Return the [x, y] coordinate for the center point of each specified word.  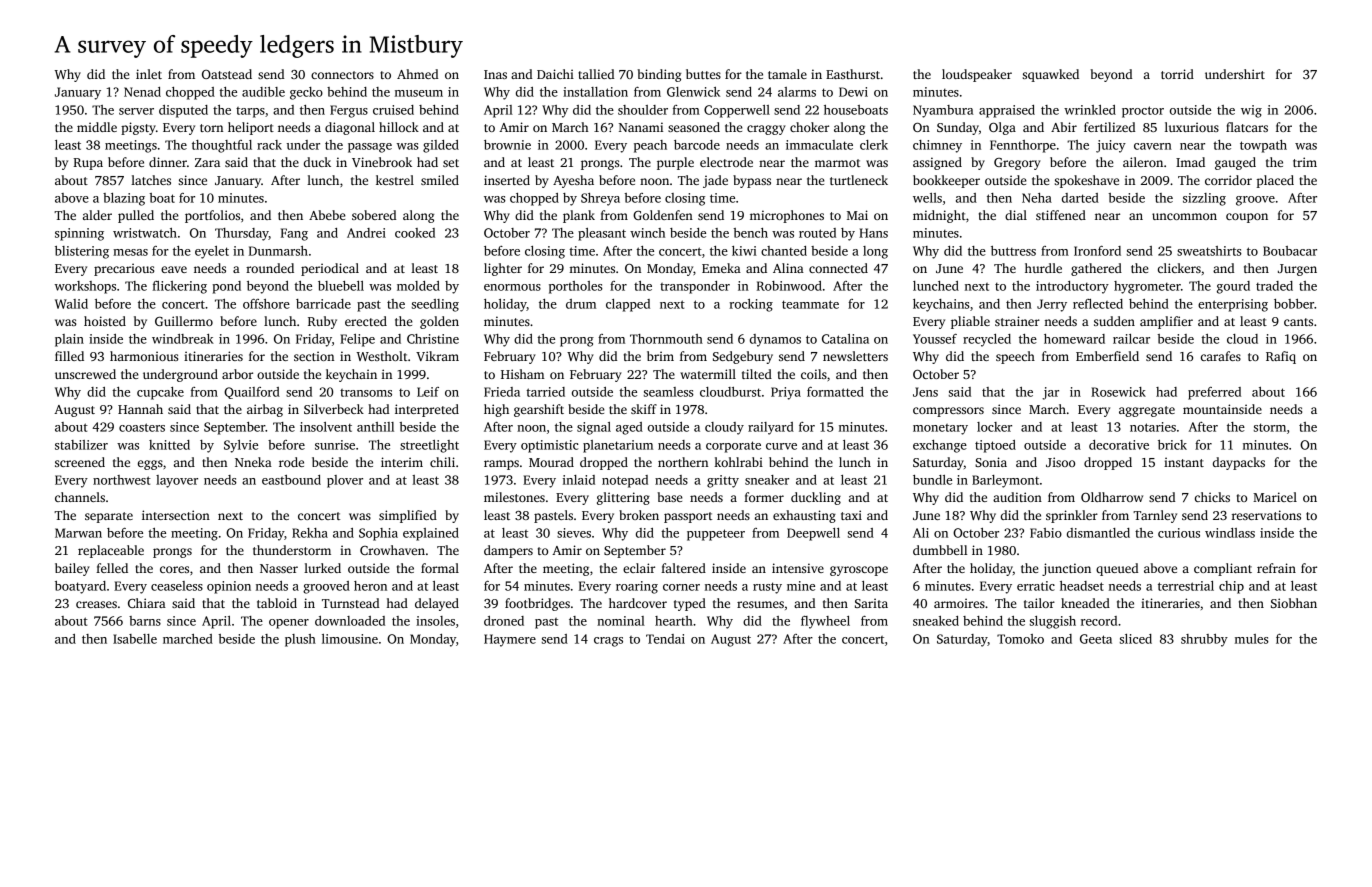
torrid [1177, 74]
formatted [835, 392]
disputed [183, 111]
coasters [142, 427]
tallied [596, 74]
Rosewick [1118, 392]
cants [1298, 322]
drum [581, 304]
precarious [124, 269]
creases [96, 604]
